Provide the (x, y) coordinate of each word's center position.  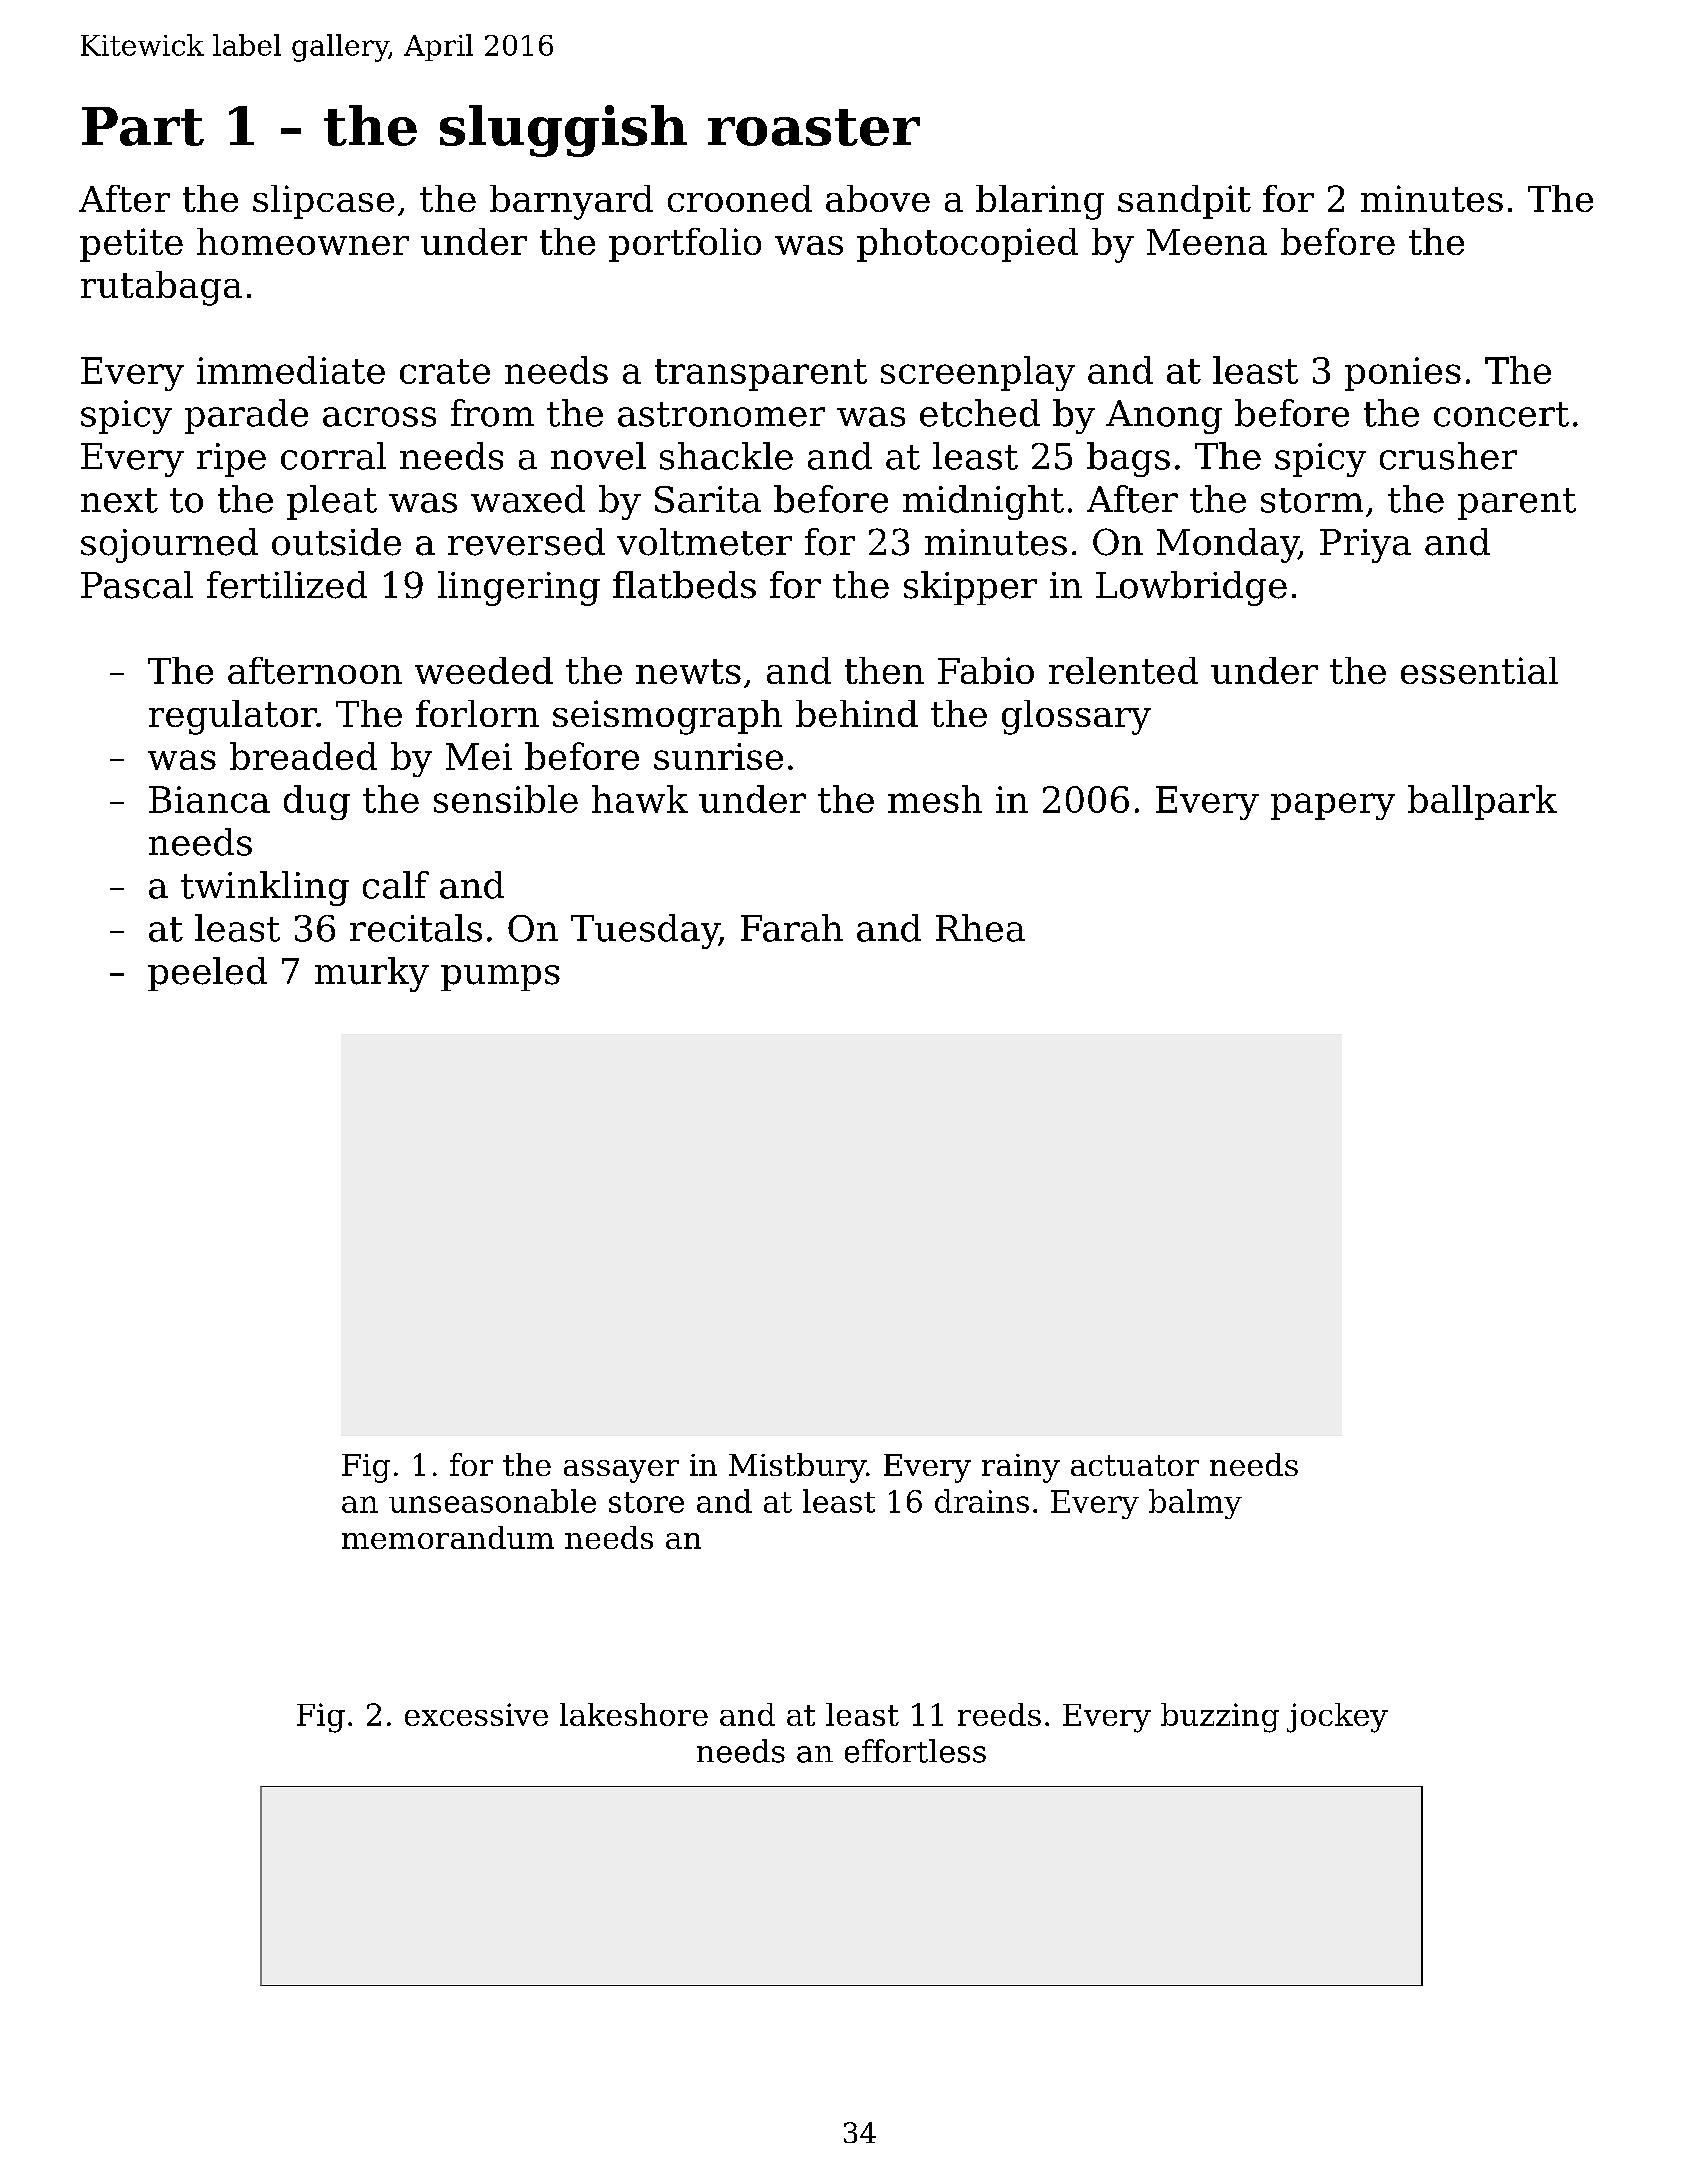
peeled (207, 974)
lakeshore (634, 1714)
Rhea (980, 928)
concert (1501, 414)
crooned (740, 198)
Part (143, 126)
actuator (1135, 1465)
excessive (476, 1714)
